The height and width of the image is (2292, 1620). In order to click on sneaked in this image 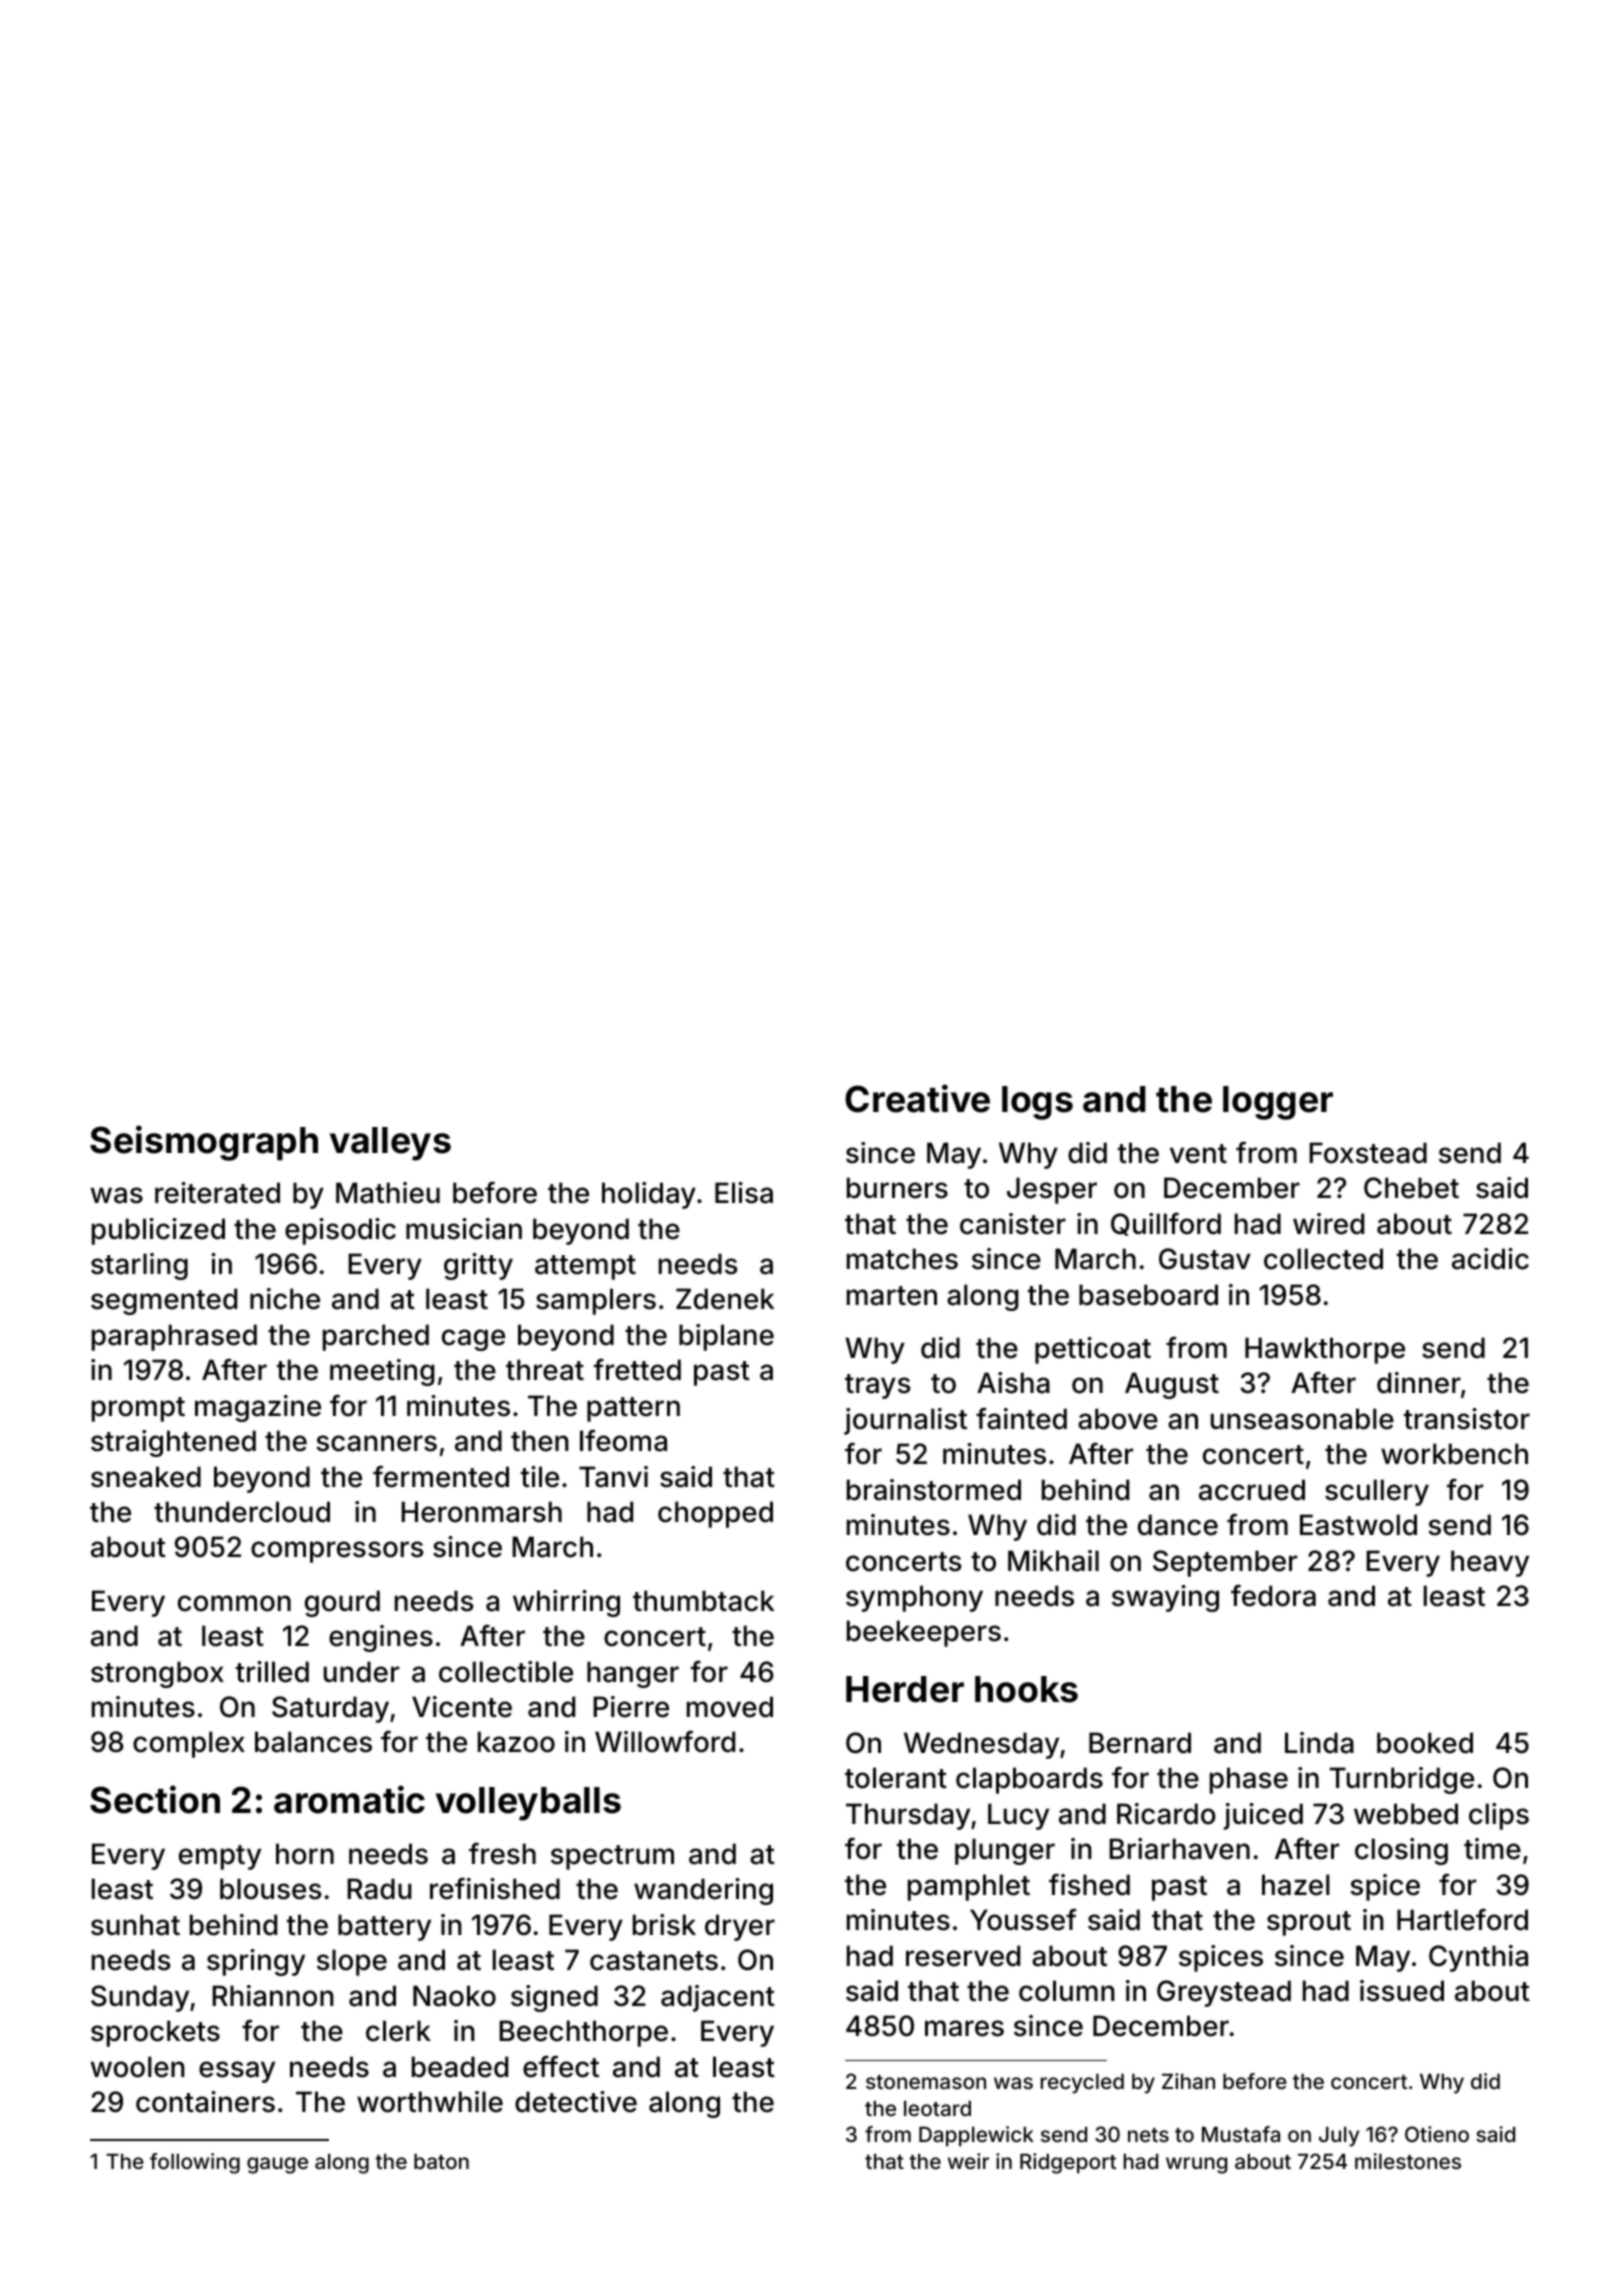, I will do `click(146, 1477)`.
